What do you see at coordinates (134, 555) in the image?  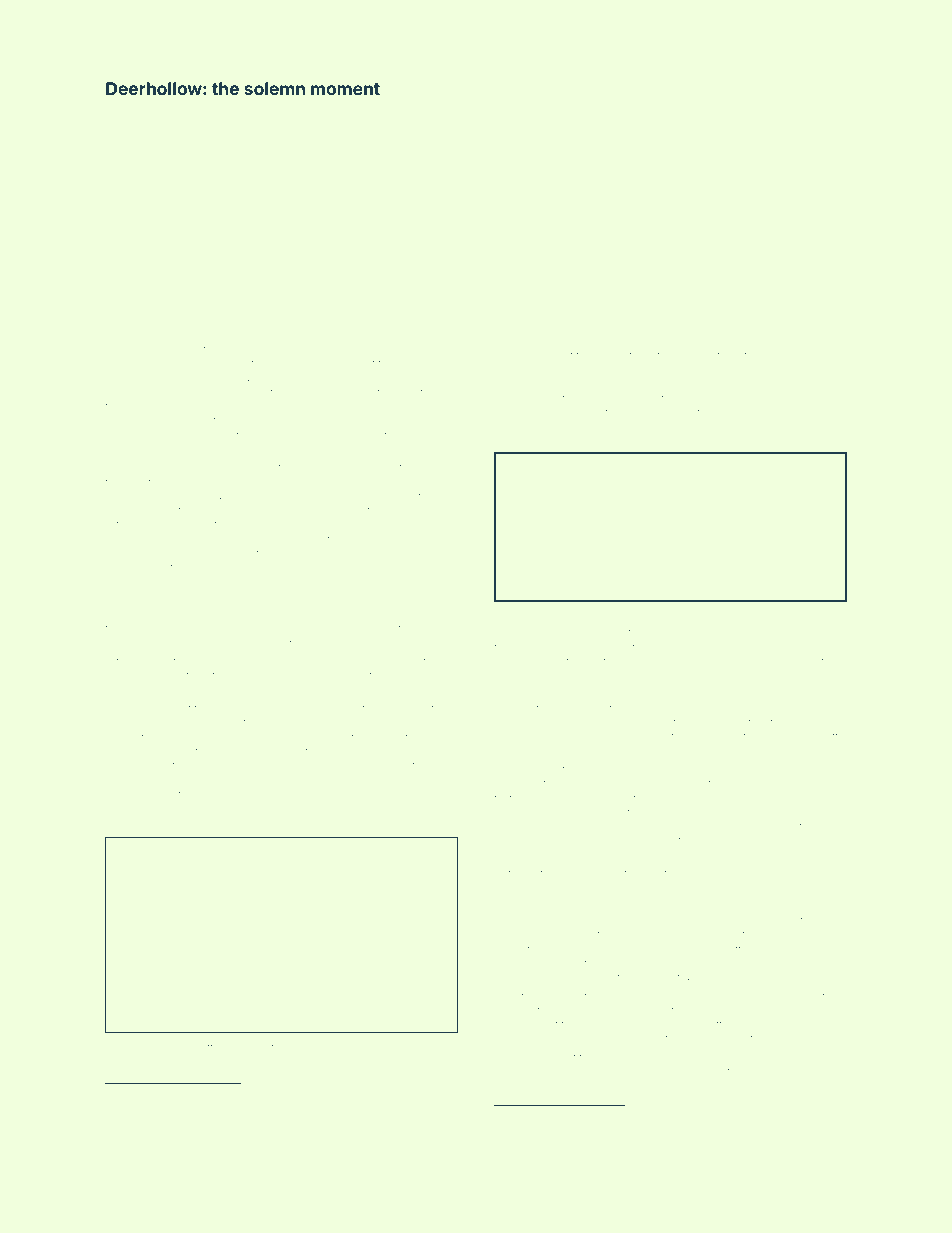 I see `Beechgate` at bounding box center [134, 555].
